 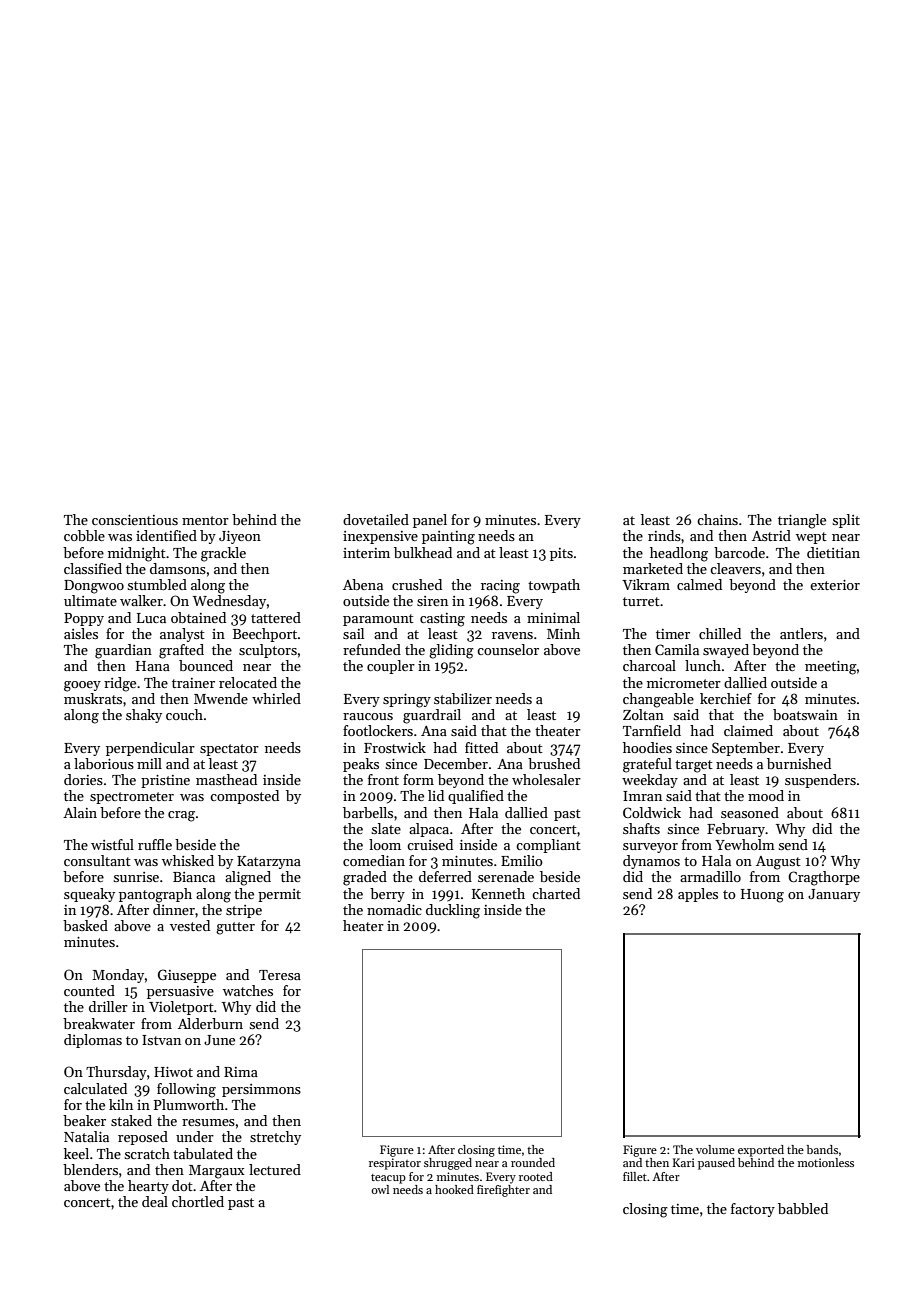 What do you see at coordinates (135, 520) in the screenshot?
I see `conscientious` at bounding box center [135, 520].
